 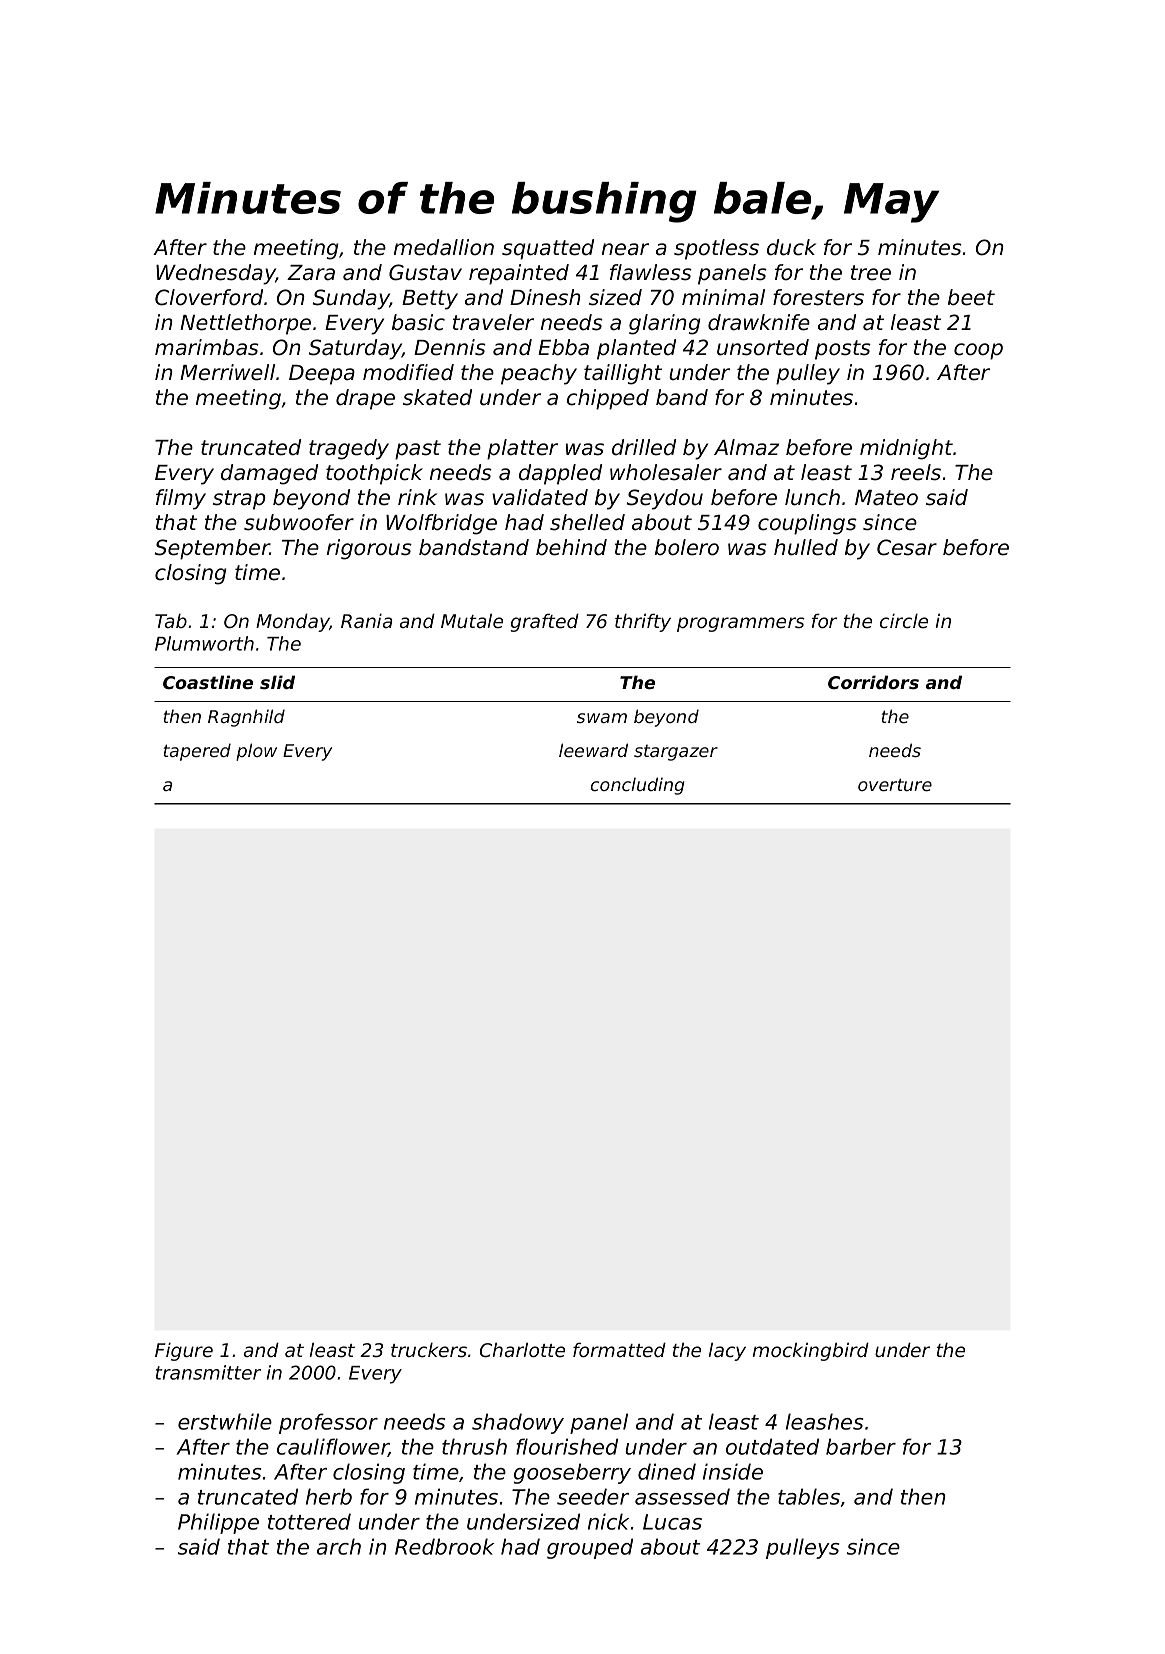 I want to click on near, so click(x=625, y=249).
